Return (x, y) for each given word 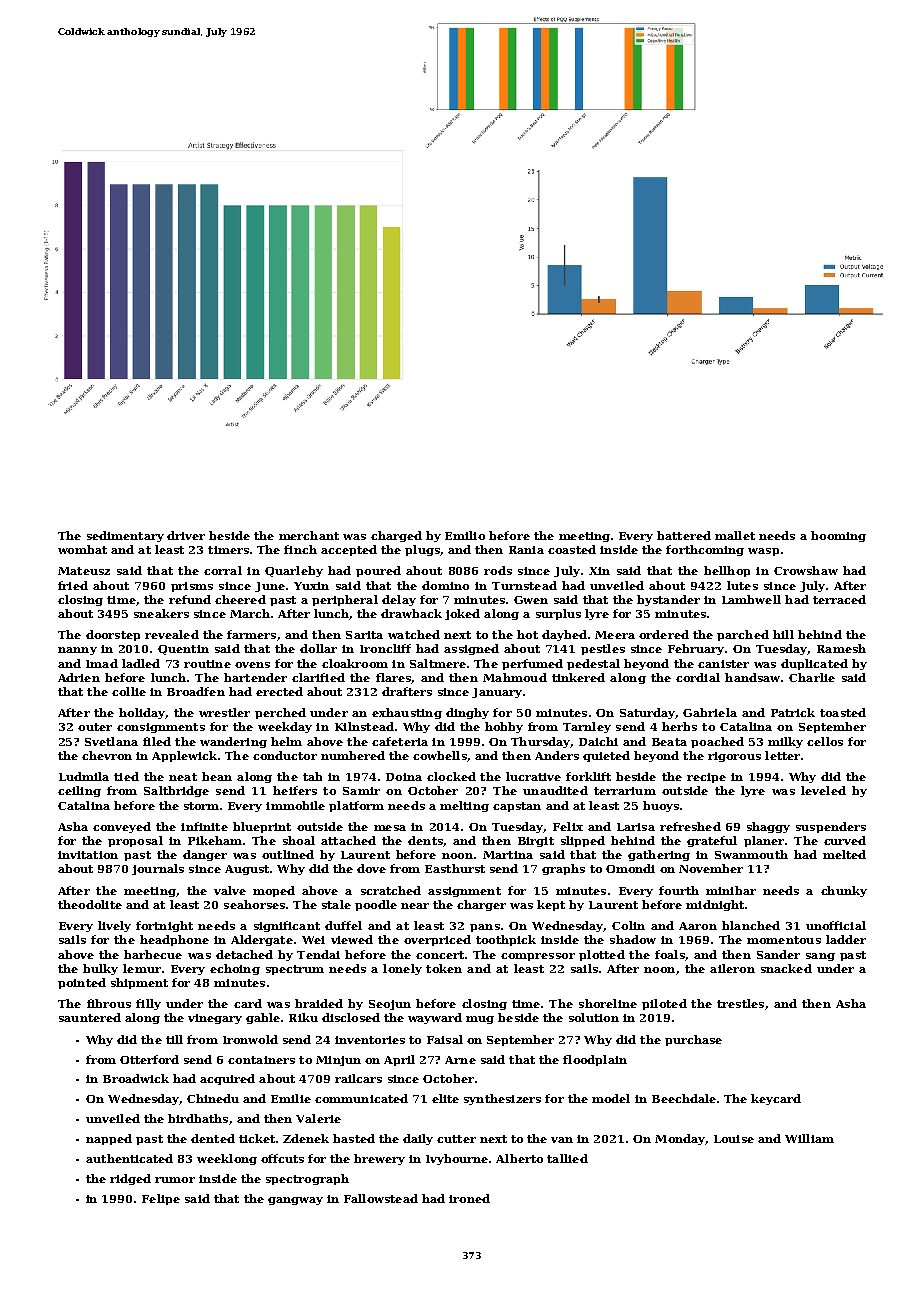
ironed (469, 1198)
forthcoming (705, 550)
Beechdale (684, 1098)
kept (551, 905)
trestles (740, 1003)
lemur (142, 968)
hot (527, 634)
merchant (309, 535)
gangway (295, 1201)
